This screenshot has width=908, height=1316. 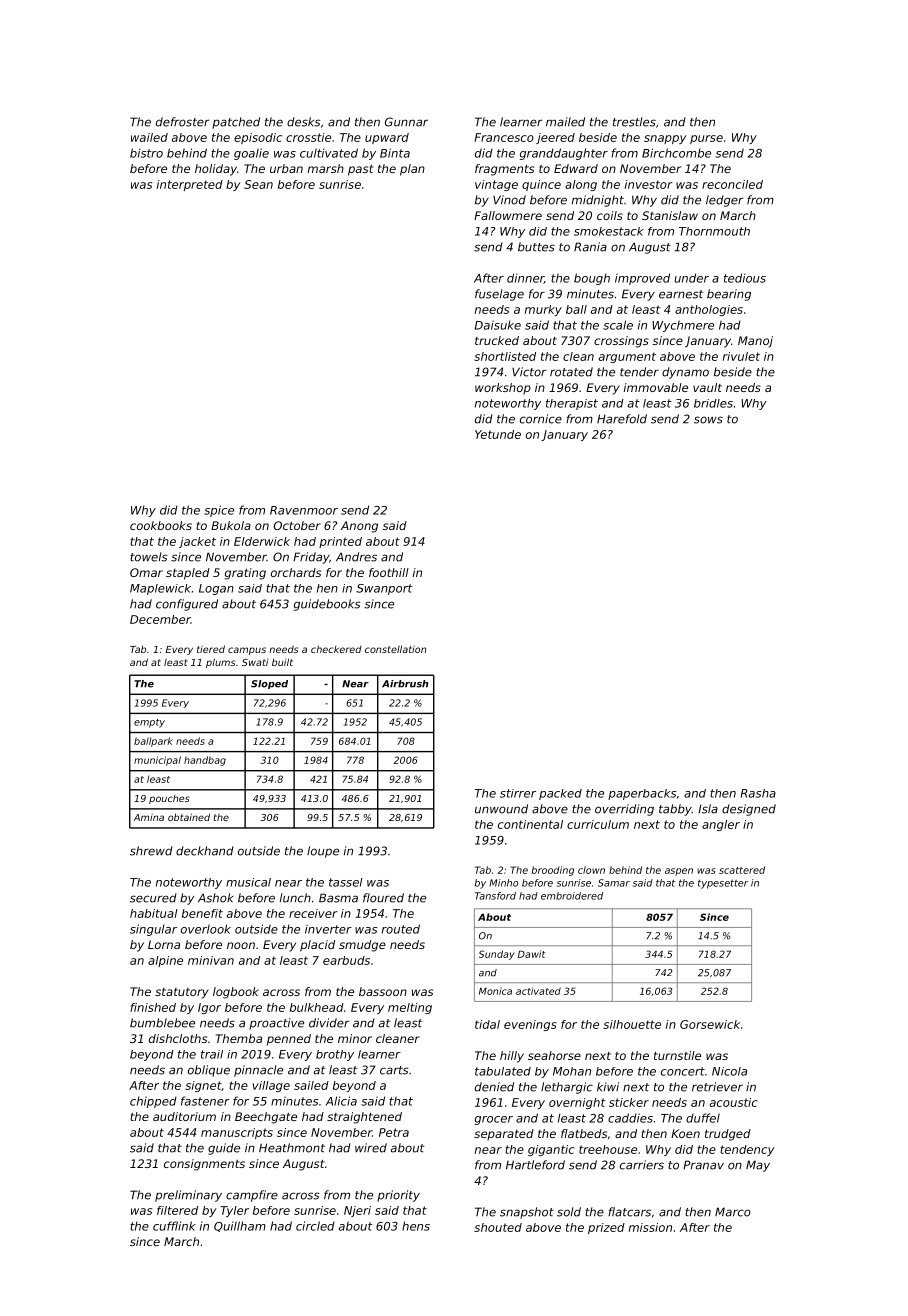 I want to click on cufflink, so click(x=174, y=1226).
